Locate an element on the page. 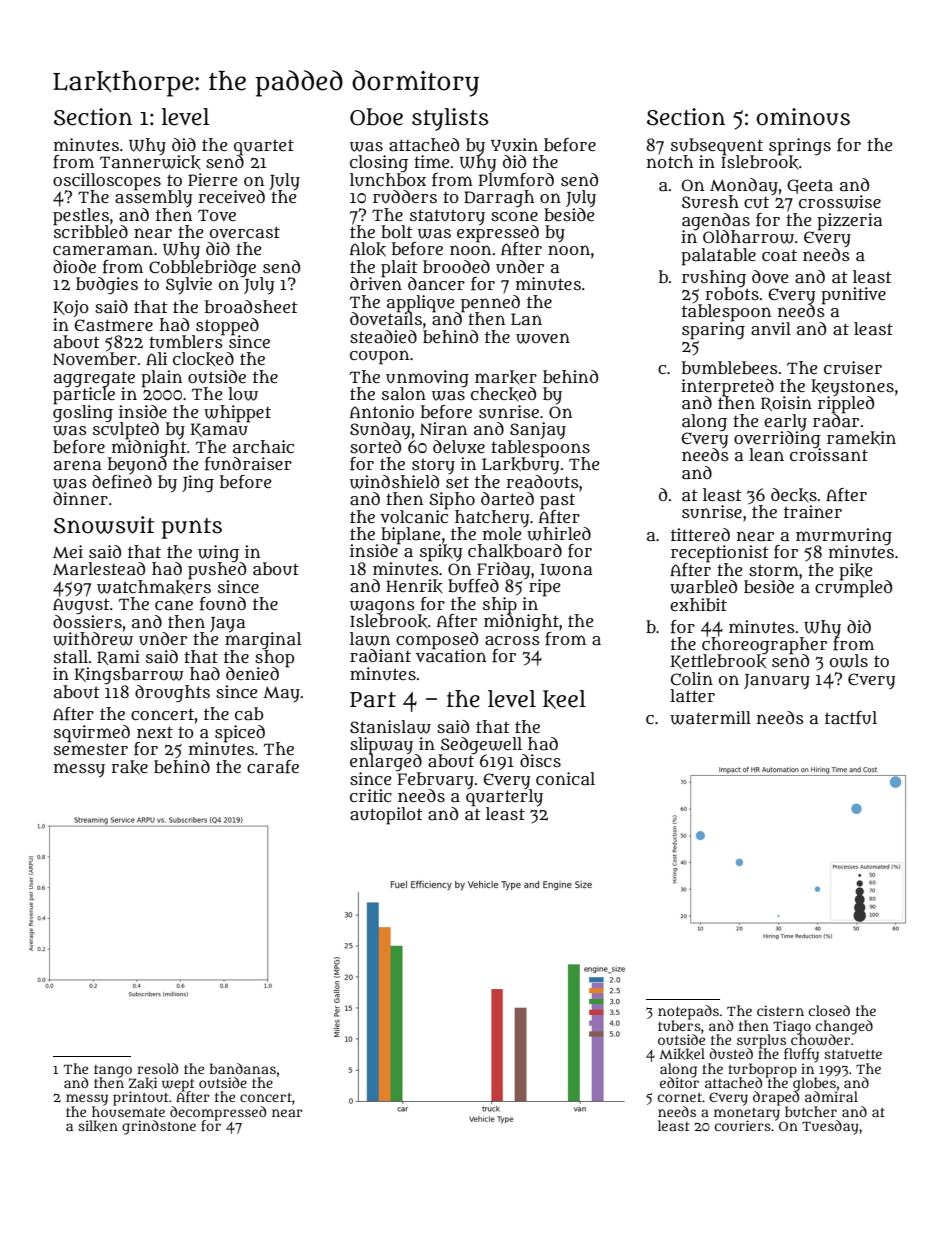 Image resolution: width=952 pixels, height=1233 pixels. murmuring is located at coordinates (844, 536).
